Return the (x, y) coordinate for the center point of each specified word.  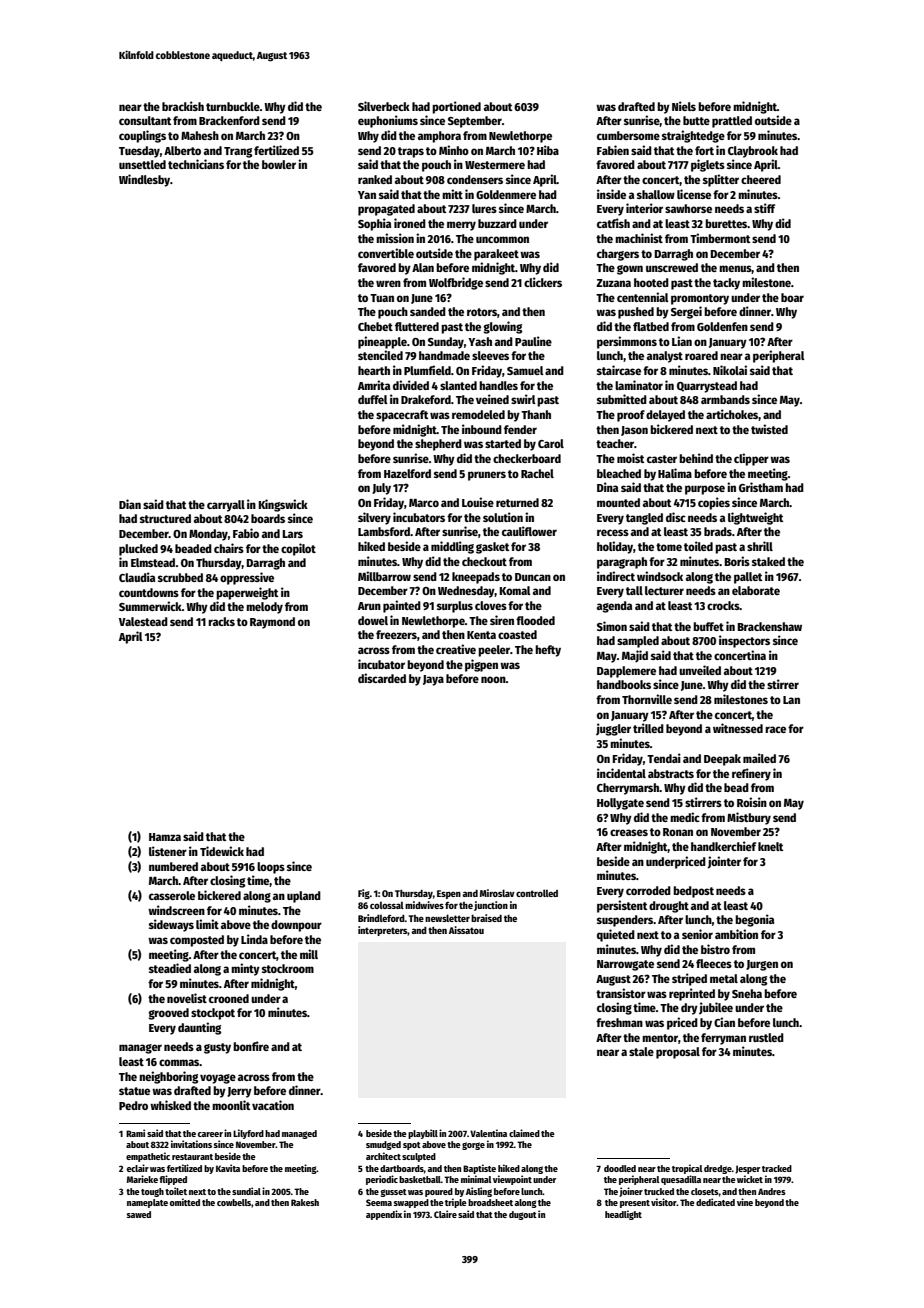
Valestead (143, 621)
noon (493, 679)
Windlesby (144, 180)
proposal (678, 1053)
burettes (726, 223)
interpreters (383, 931)
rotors (482, 312)
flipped (173, 1180)
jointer (724, 862)
